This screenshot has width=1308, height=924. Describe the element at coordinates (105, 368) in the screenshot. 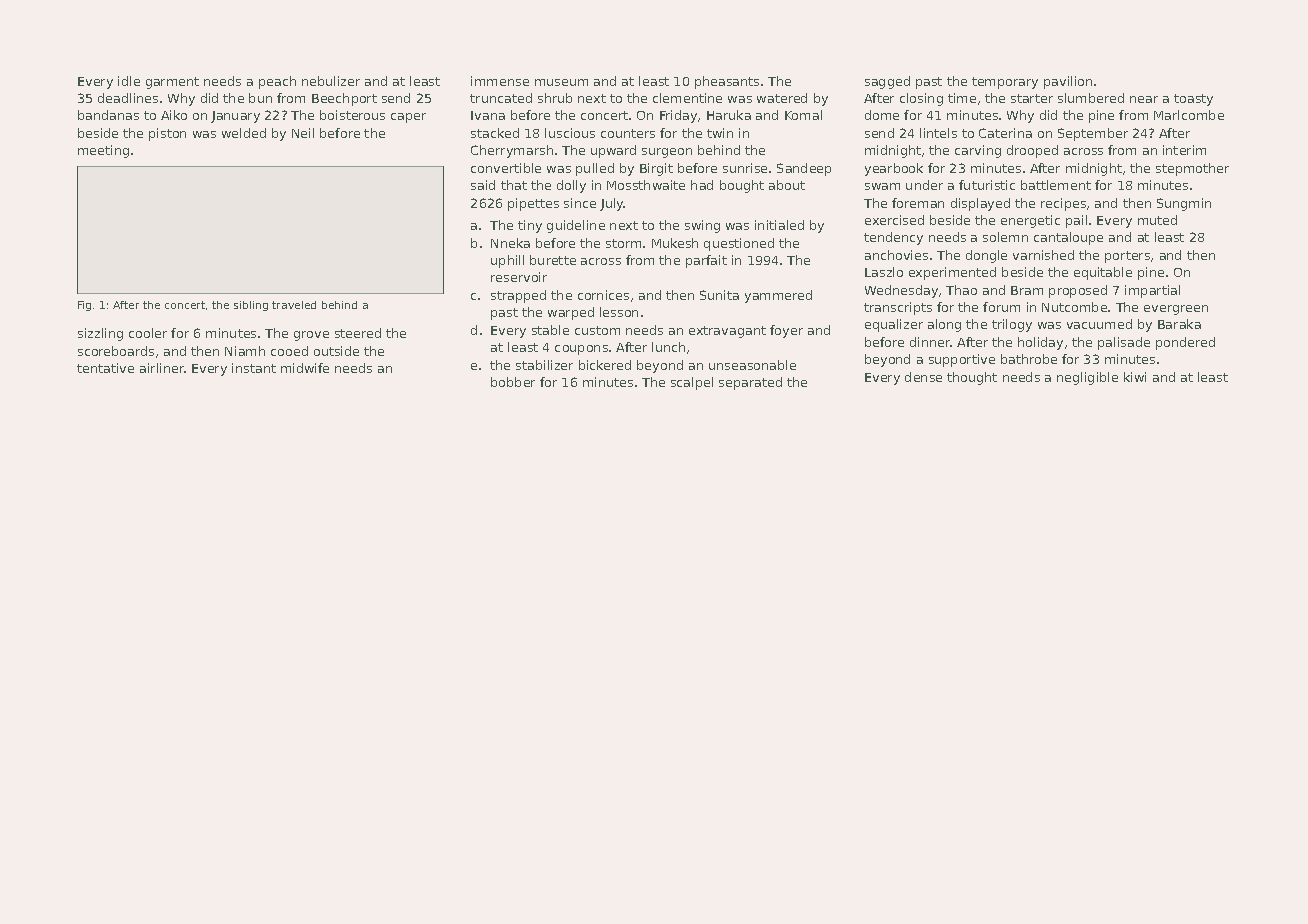

I see `tentative` at that location.
